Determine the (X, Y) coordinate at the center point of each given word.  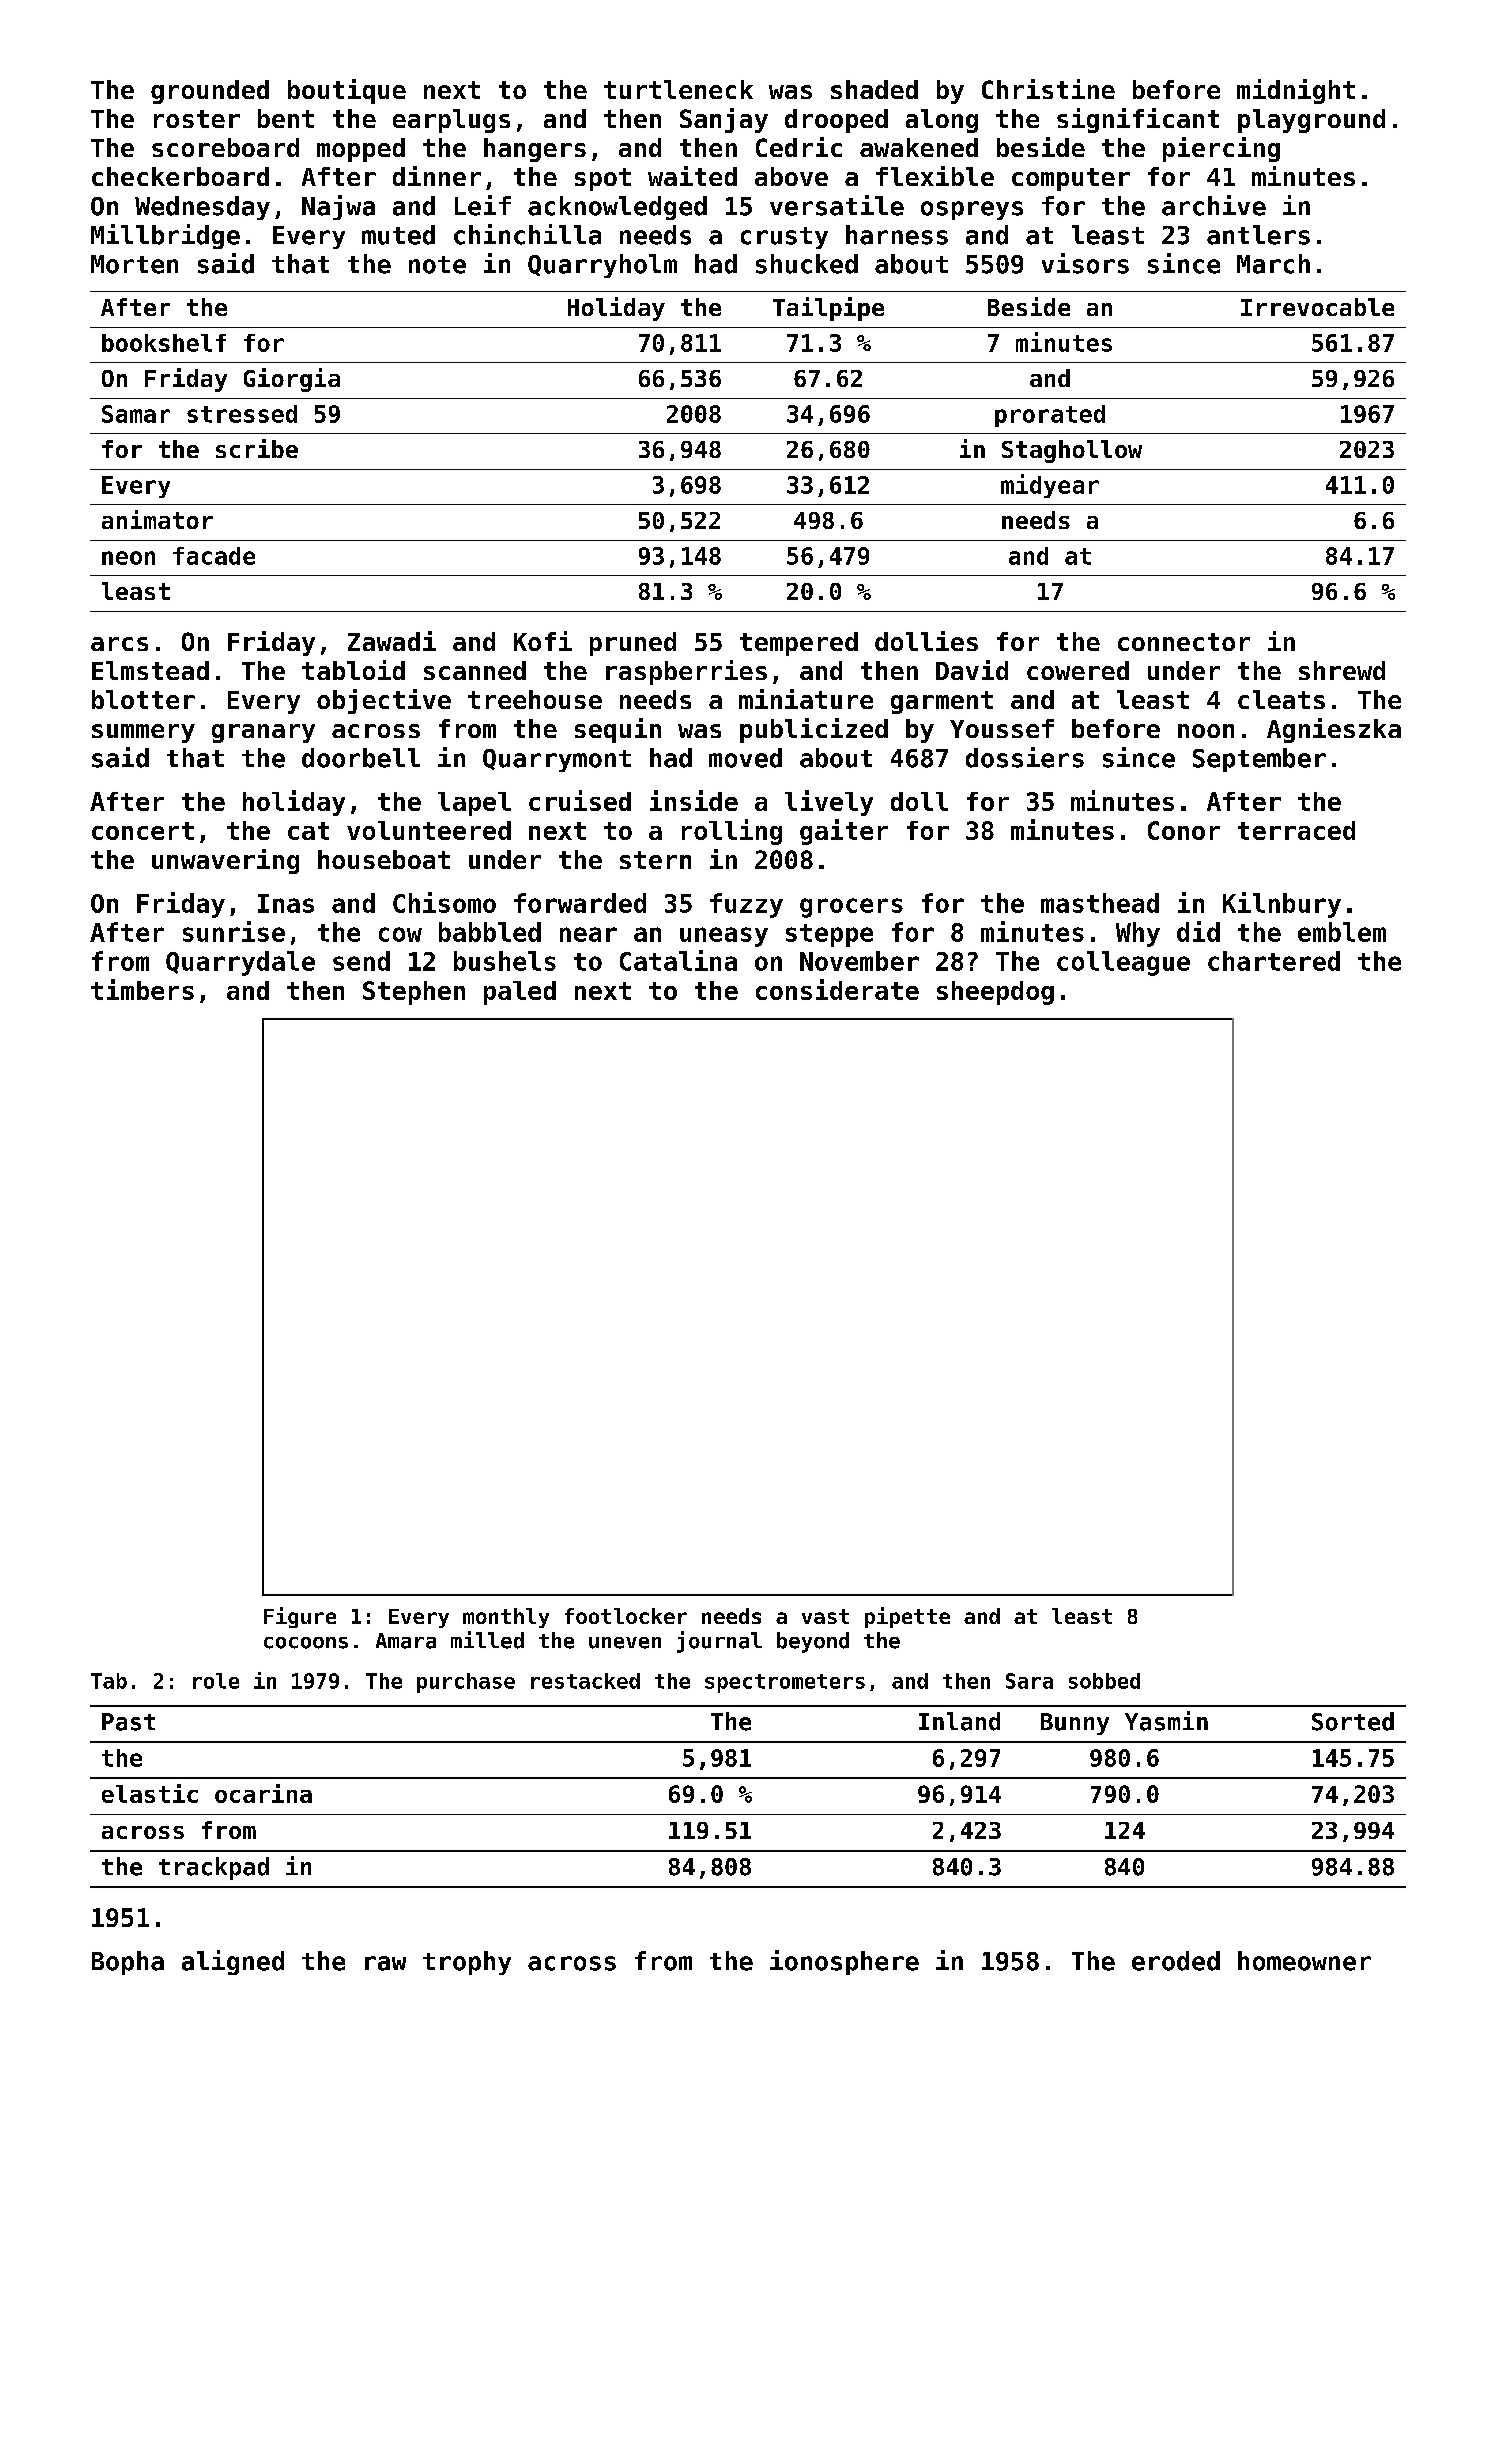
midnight (1296, 91)
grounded (210, 92)
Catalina (678, 960)
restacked (585, 1681)
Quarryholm (602, 266)
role (216, 1681)
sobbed (1104, 1681)
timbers (142, 989)
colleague (1123, 963)
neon (128, 558)
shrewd (1342, 670)
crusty (784, 238)
